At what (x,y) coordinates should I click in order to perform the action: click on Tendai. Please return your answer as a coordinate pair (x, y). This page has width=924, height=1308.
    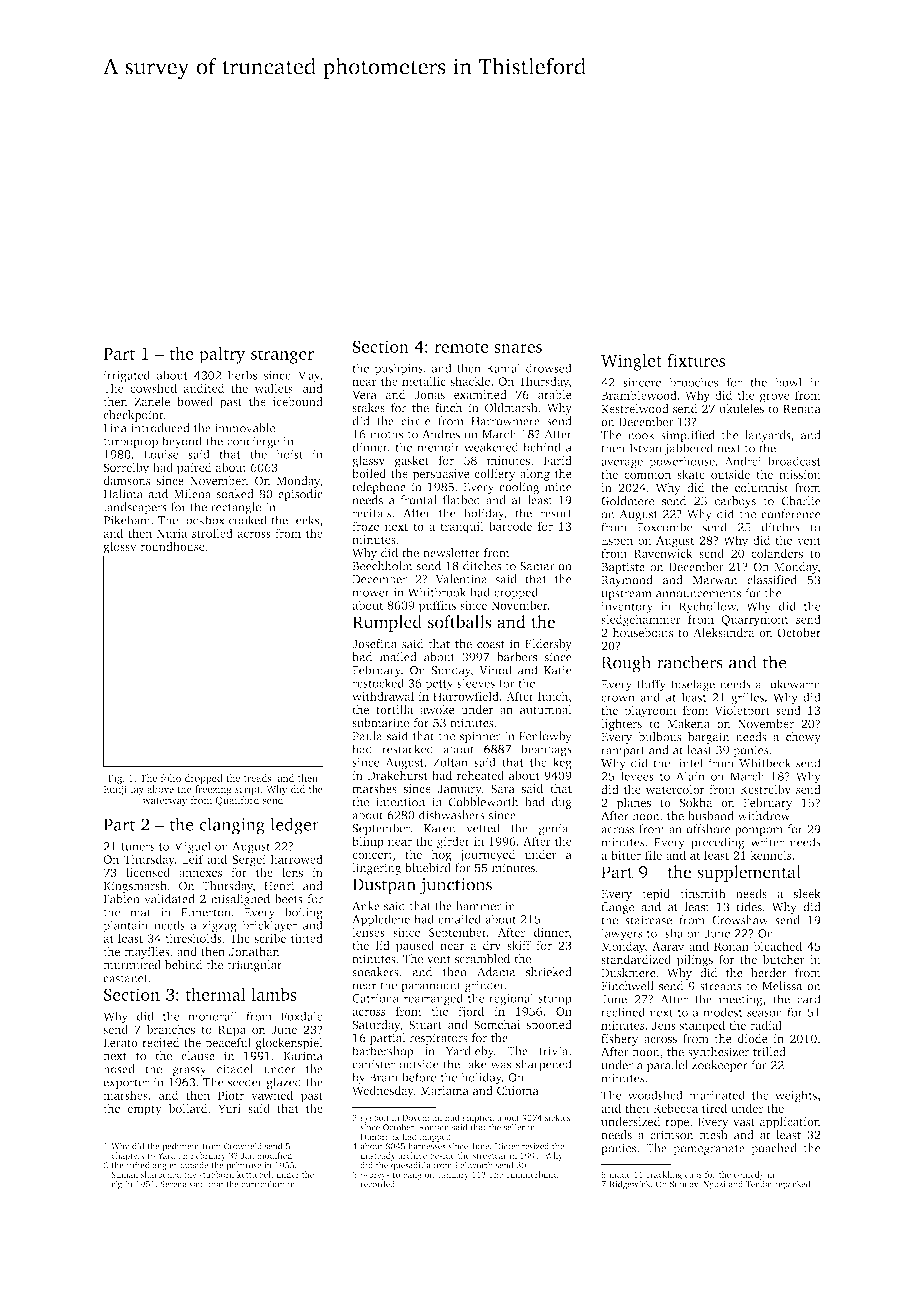
    Looking at the image, I should click on (759, 1184).
